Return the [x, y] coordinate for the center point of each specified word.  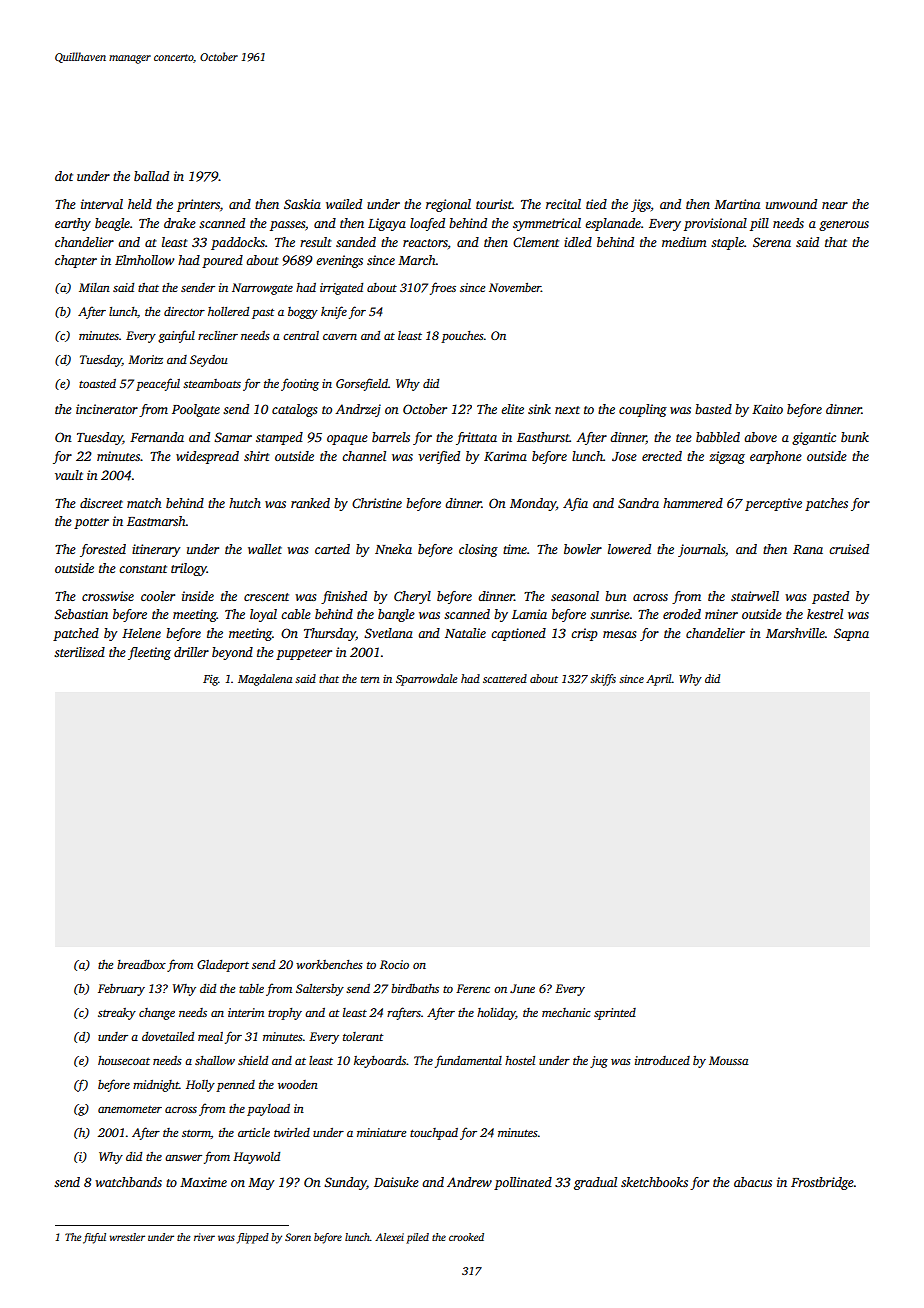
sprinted [615, 1014]
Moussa [729, 1060]
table [251, 988]
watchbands [128, 1182]
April [659, 680]
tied [596, 204]
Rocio [394, 964]
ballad [151, 176]
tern [370, 679]
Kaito [767, 409]
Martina [737, 204]
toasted [97, 383]
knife [334, 312]
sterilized [79, 652]
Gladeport [223, 966]
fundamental [468, 1061]
